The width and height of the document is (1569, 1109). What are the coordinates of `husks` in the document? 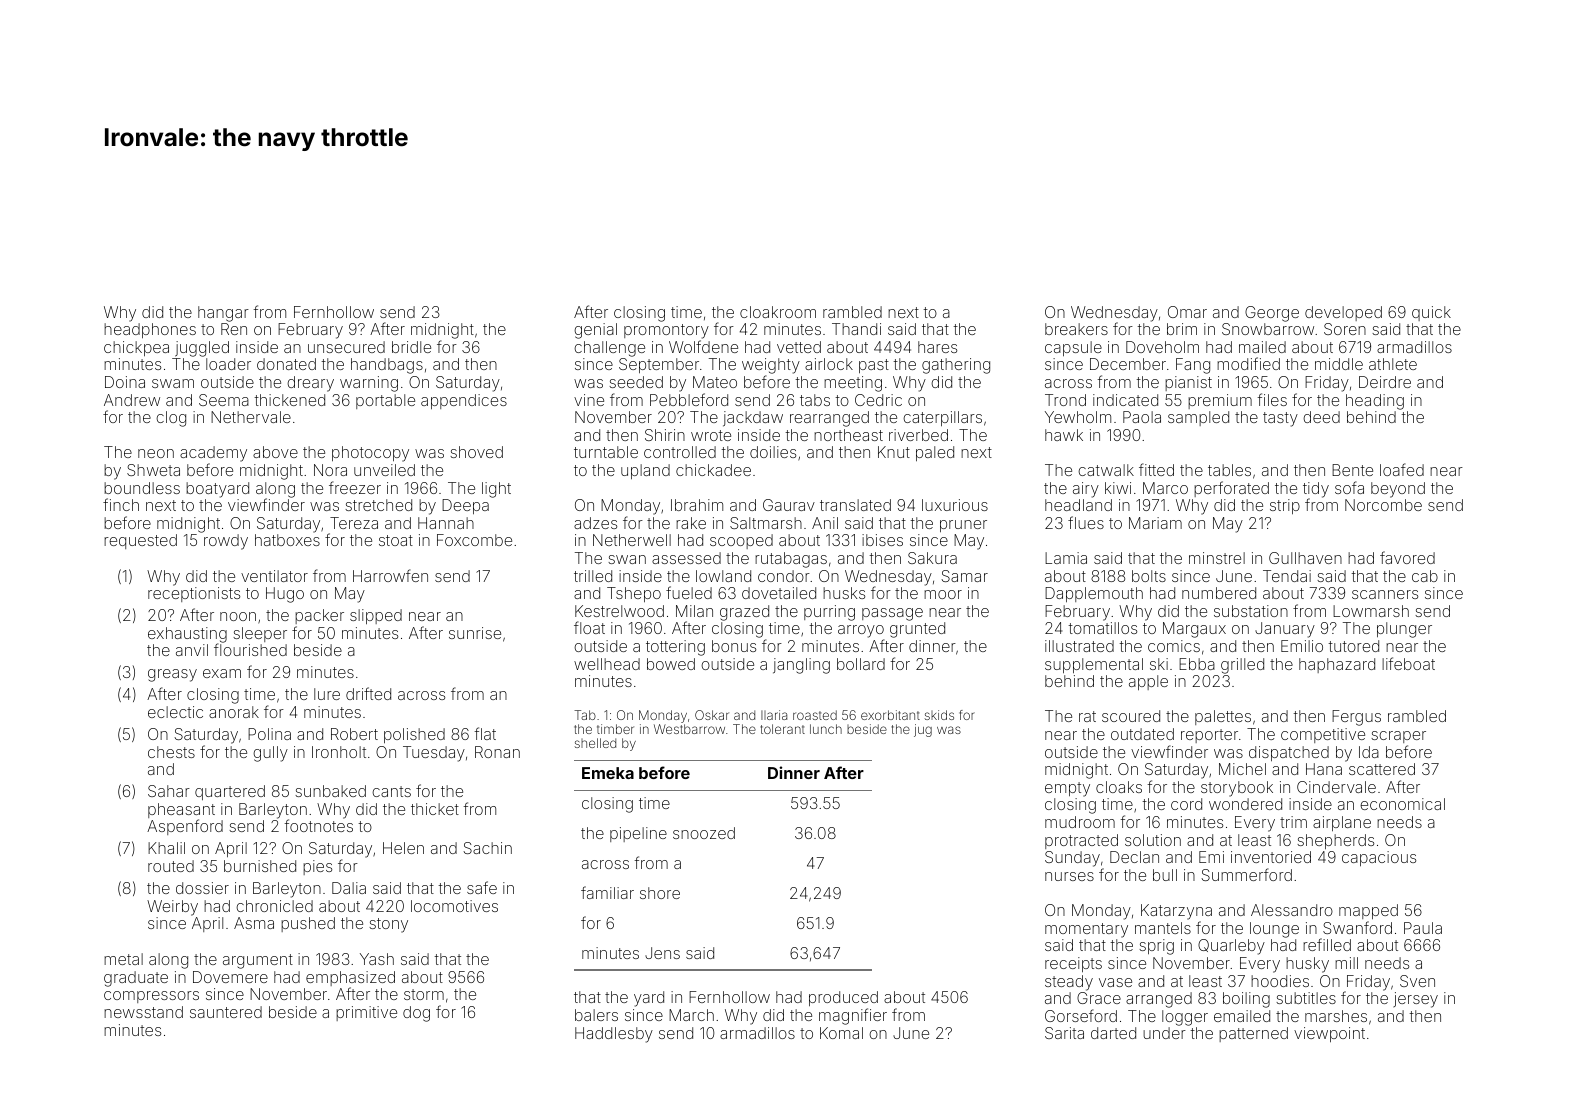 It's located at (844, 593).
